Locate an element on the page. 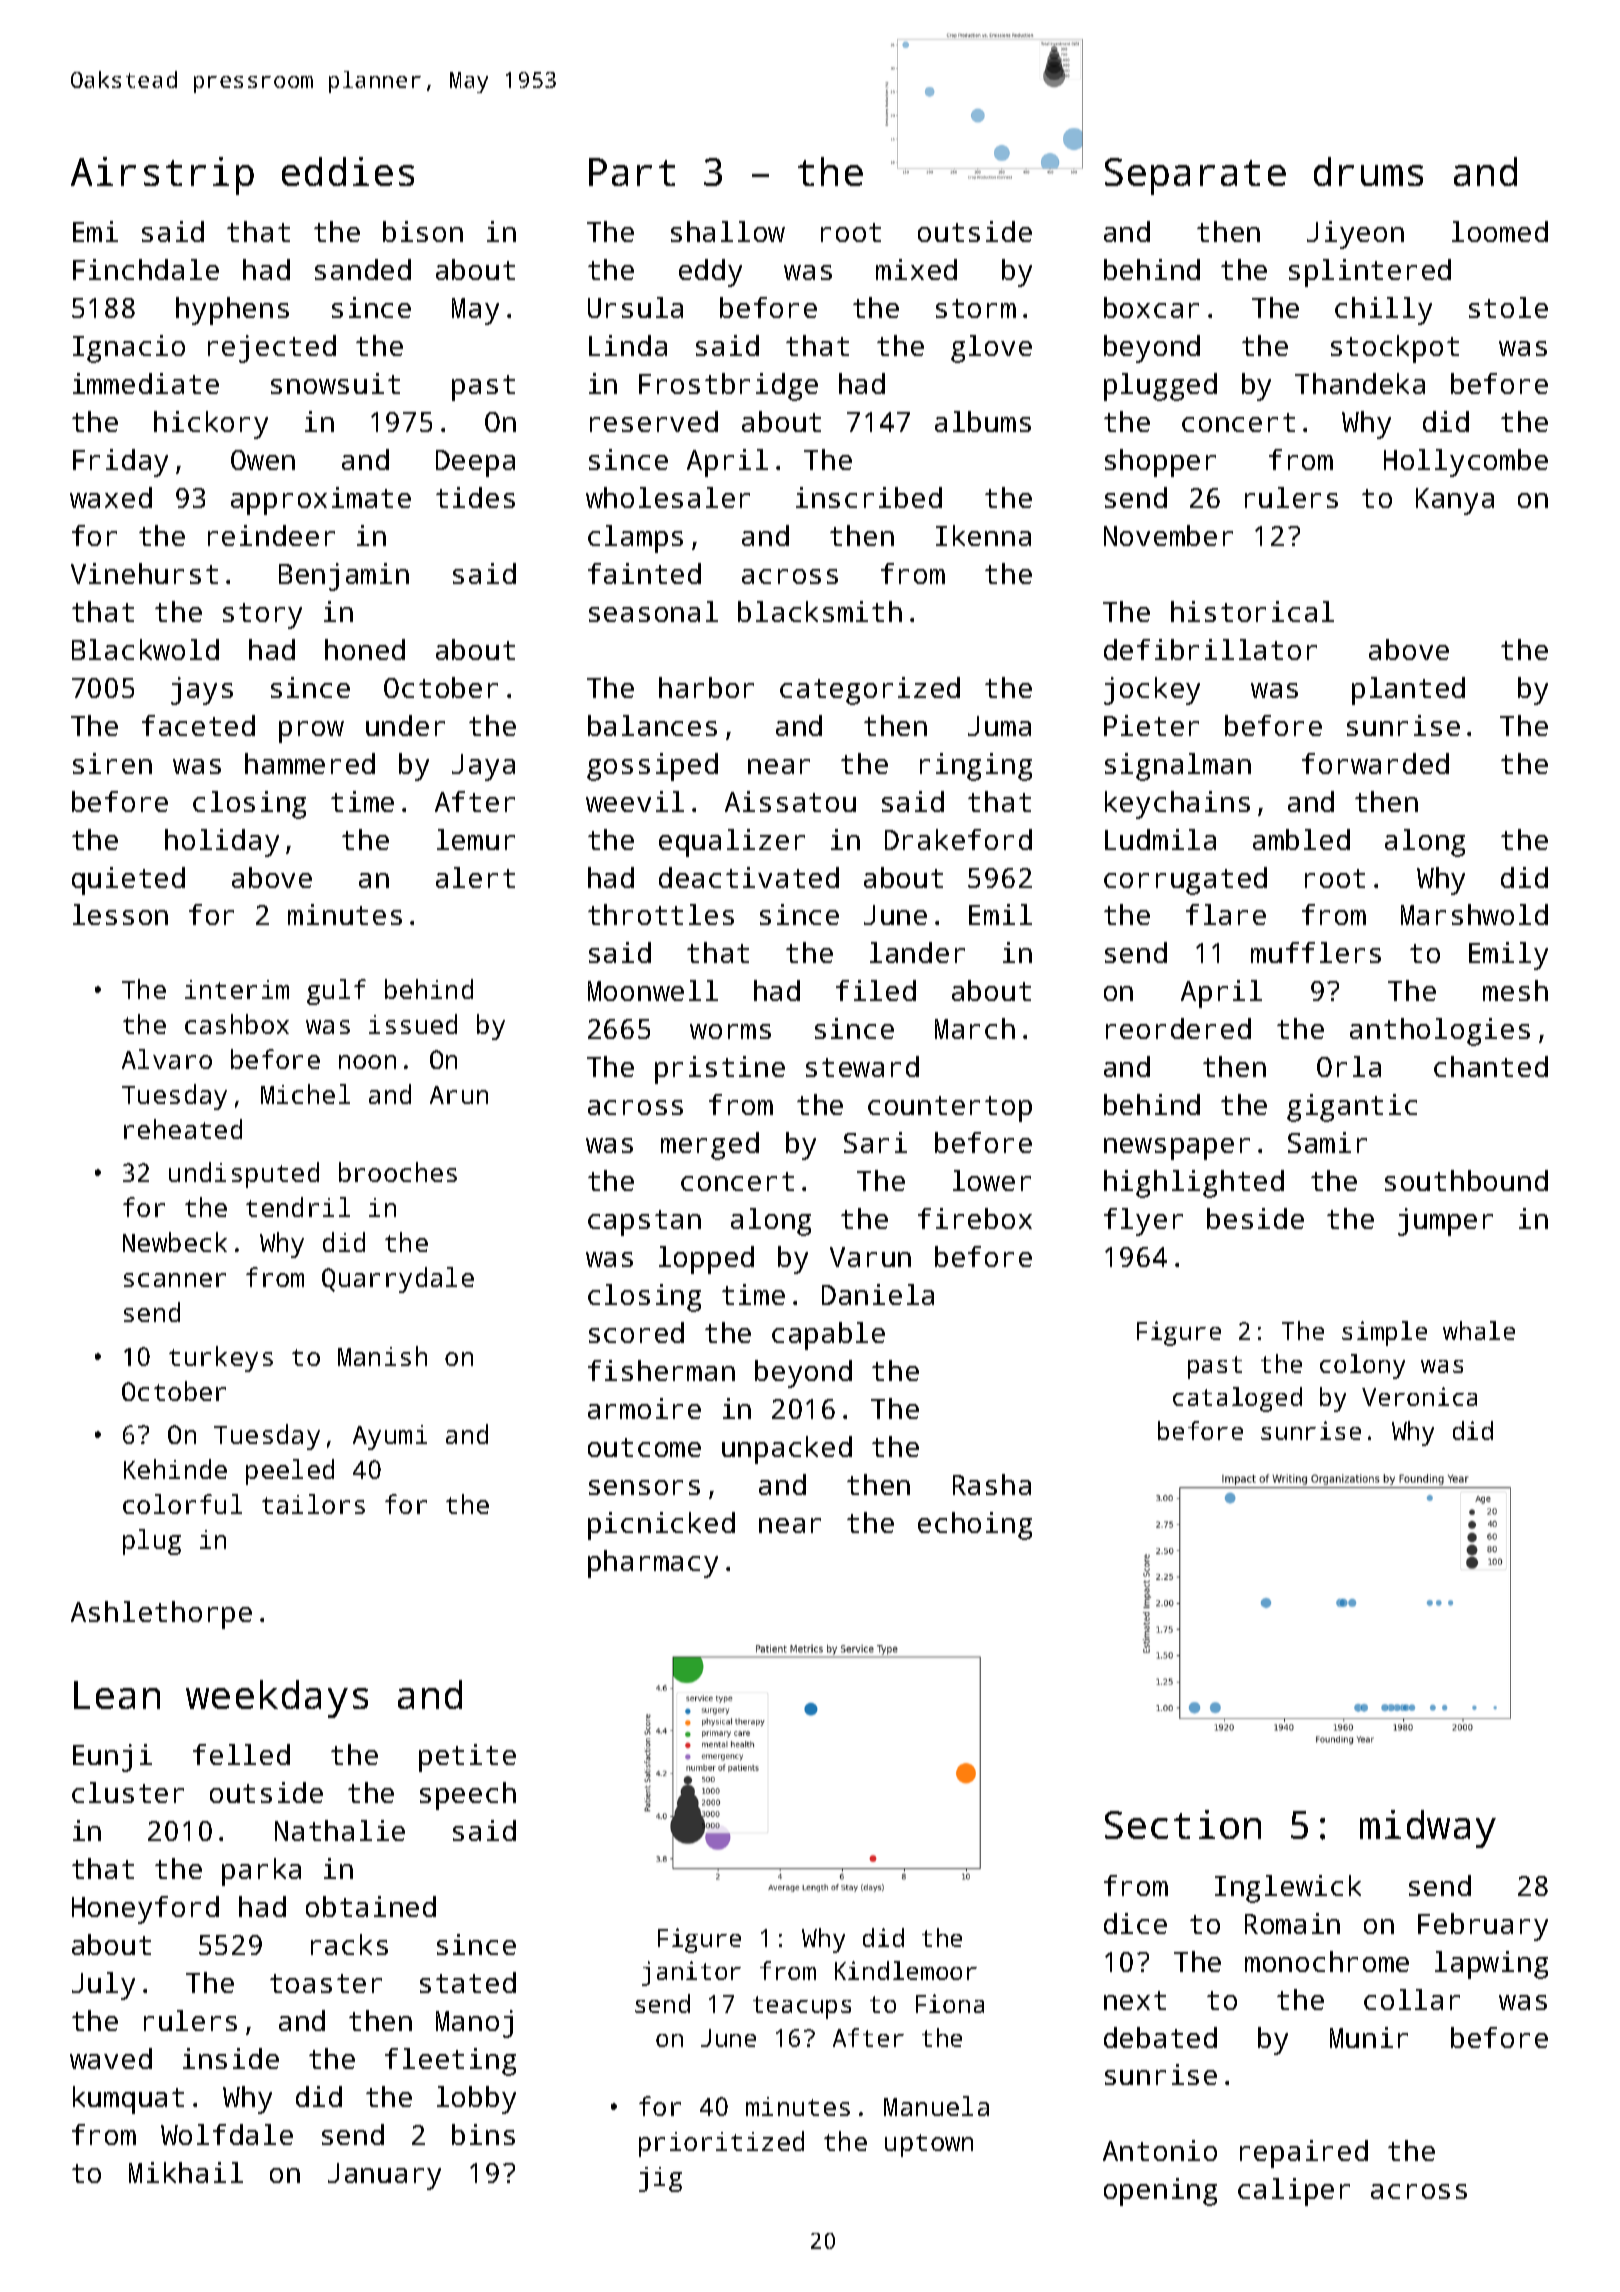  fisherman is located at coordinates (661, 1370).
